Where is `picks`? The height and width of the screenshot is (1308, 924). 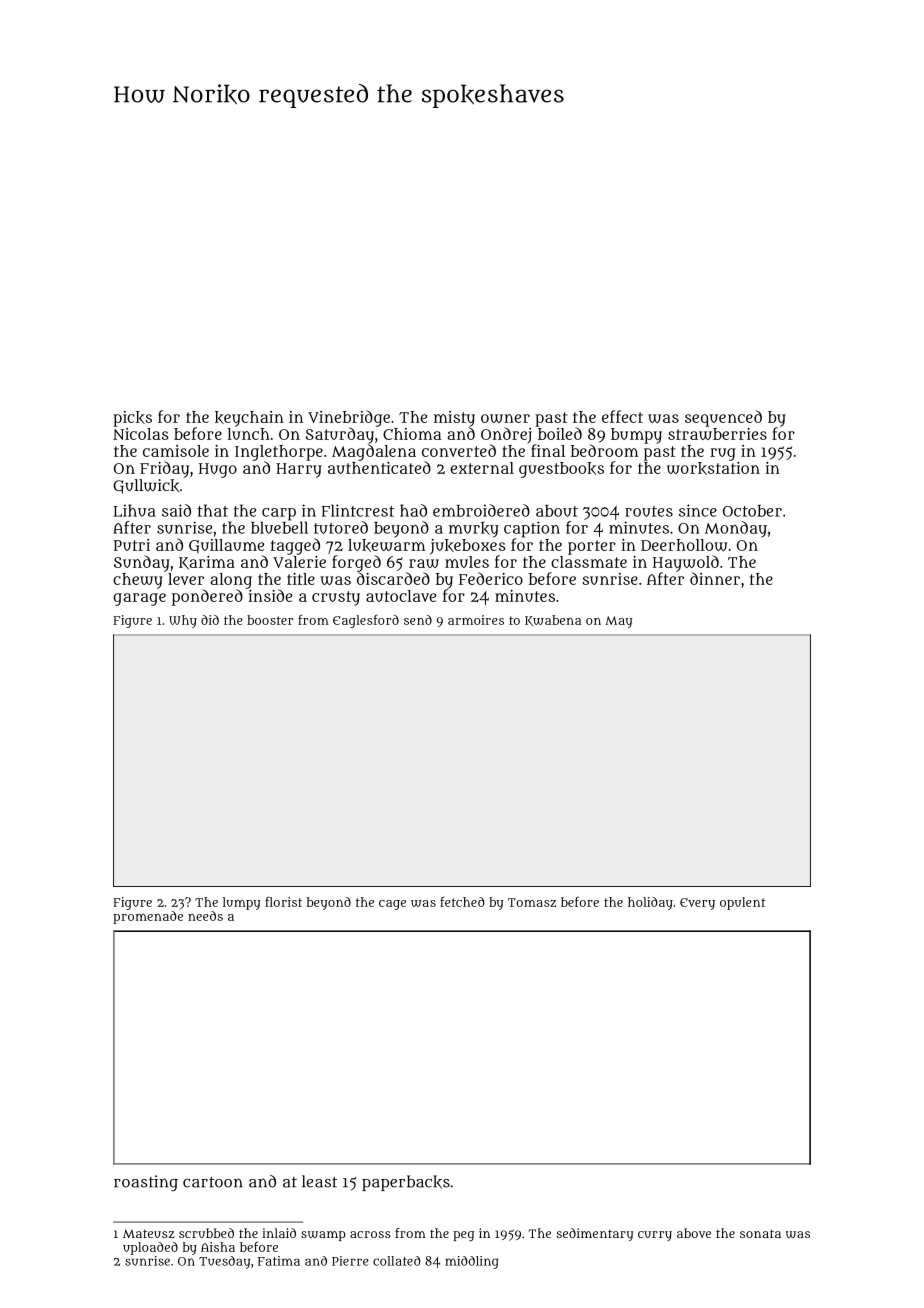 picks is located at coordinates (132, 419).
